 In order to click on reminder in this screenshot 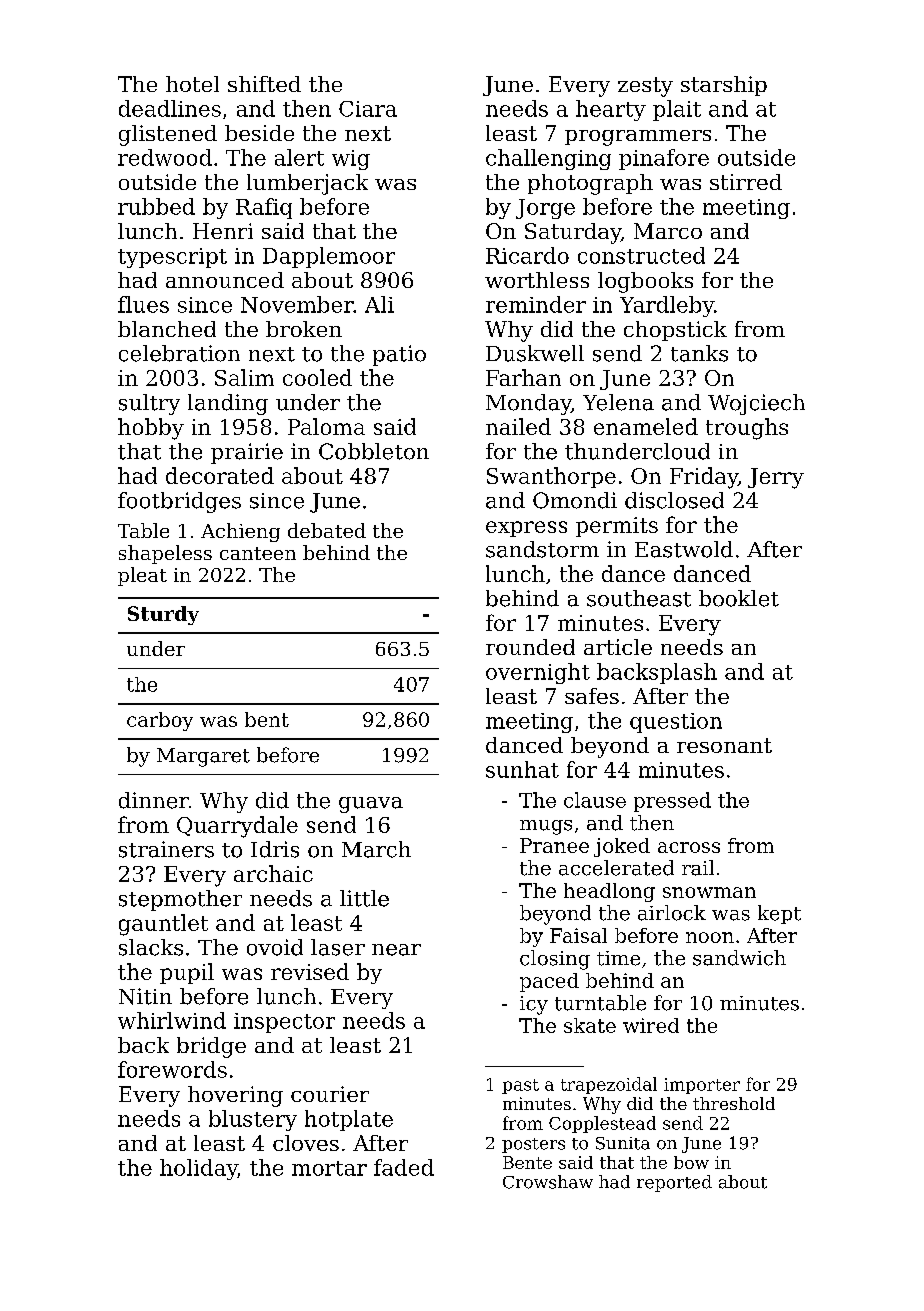, I will do `click(536, 304)`.
